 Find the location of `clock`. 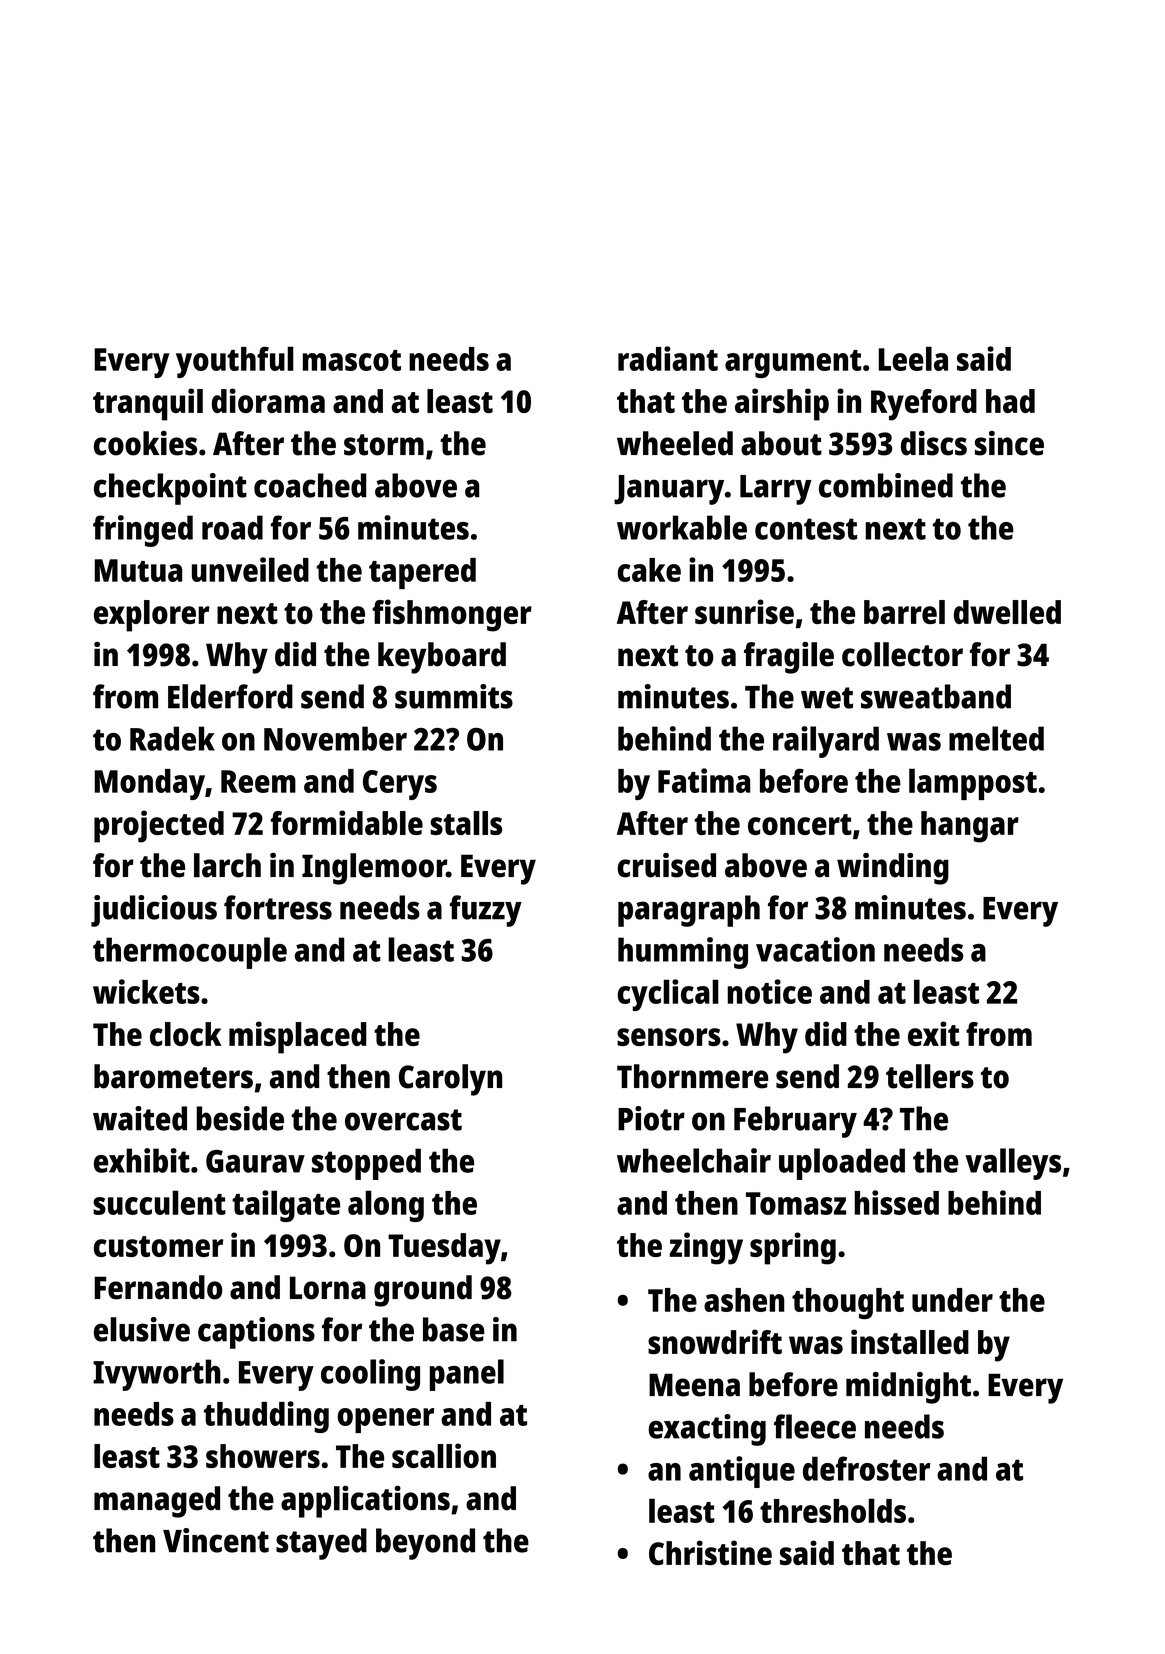

clock is located at coordinates (186, 1034).
